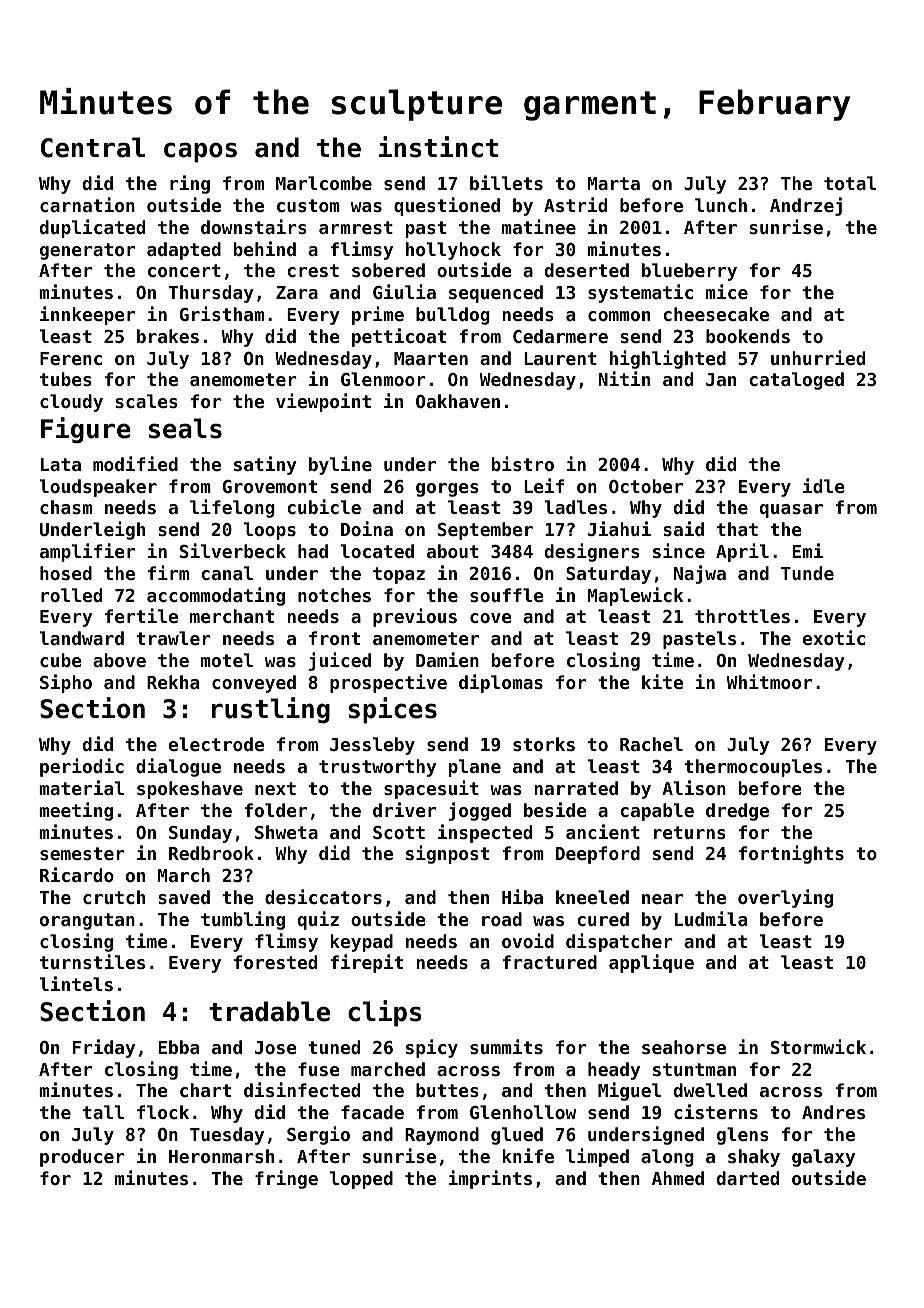 This image has height=1308, width=924. Describe the element at coordinates (597, 1157) in the image. I see `limped` at that location.
